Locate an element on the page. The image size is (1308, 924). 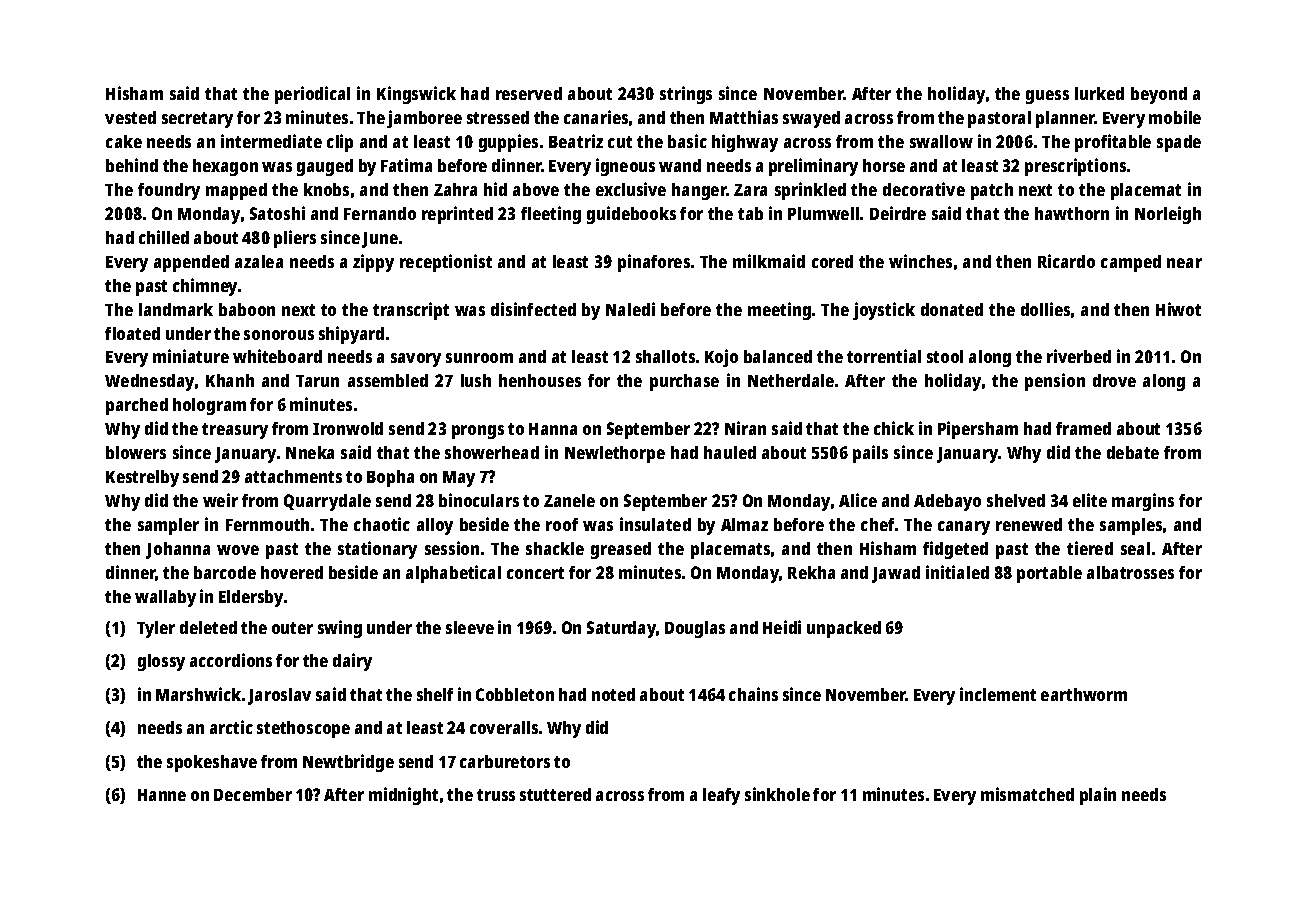
stationary is located at coordinates (377, 550).
